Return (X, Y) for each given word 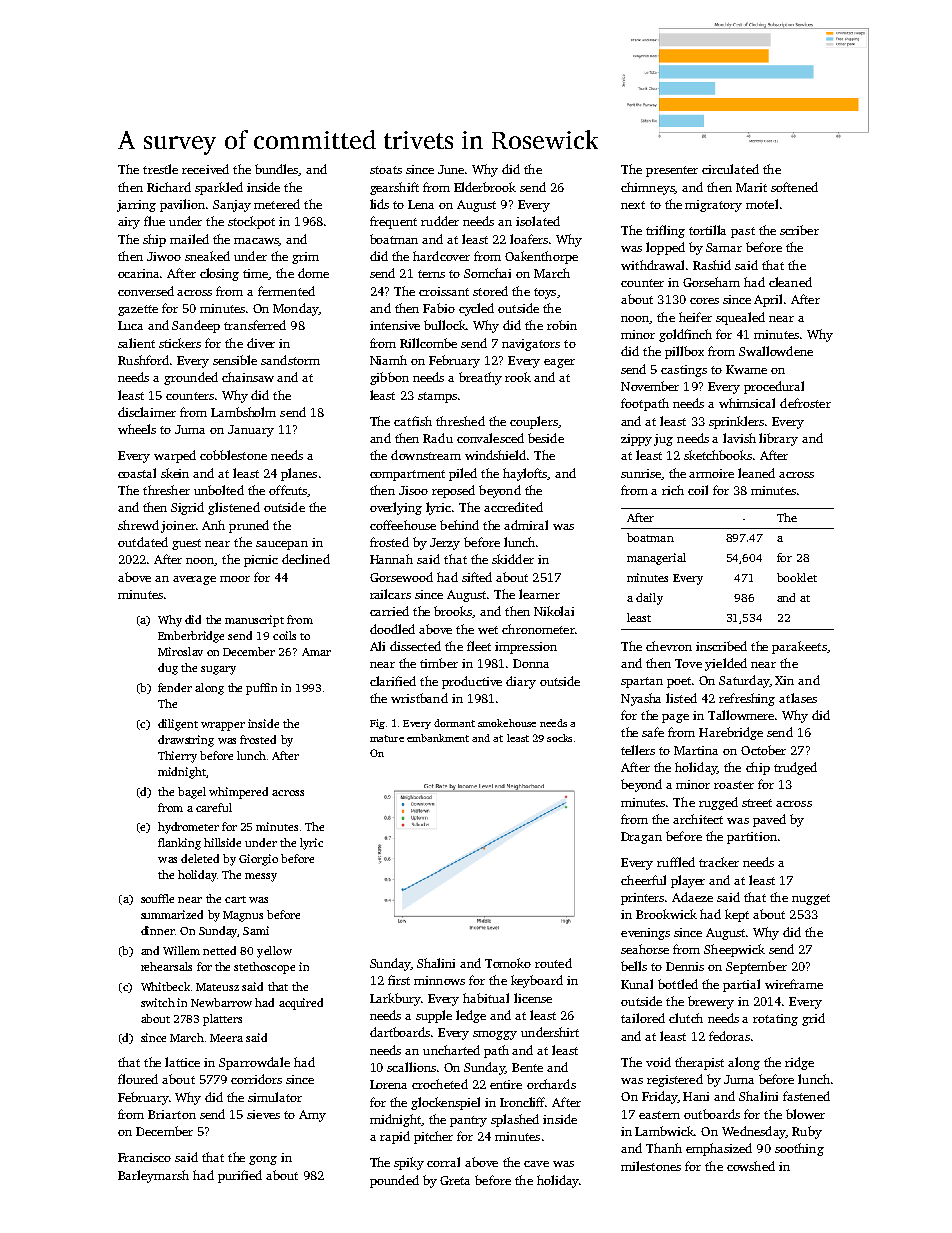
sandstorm (290, 360)
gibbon (389, 378)
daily (649, 599)
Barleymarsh (153, 1176)
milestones (651, 1166)
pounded (394, 1181)
